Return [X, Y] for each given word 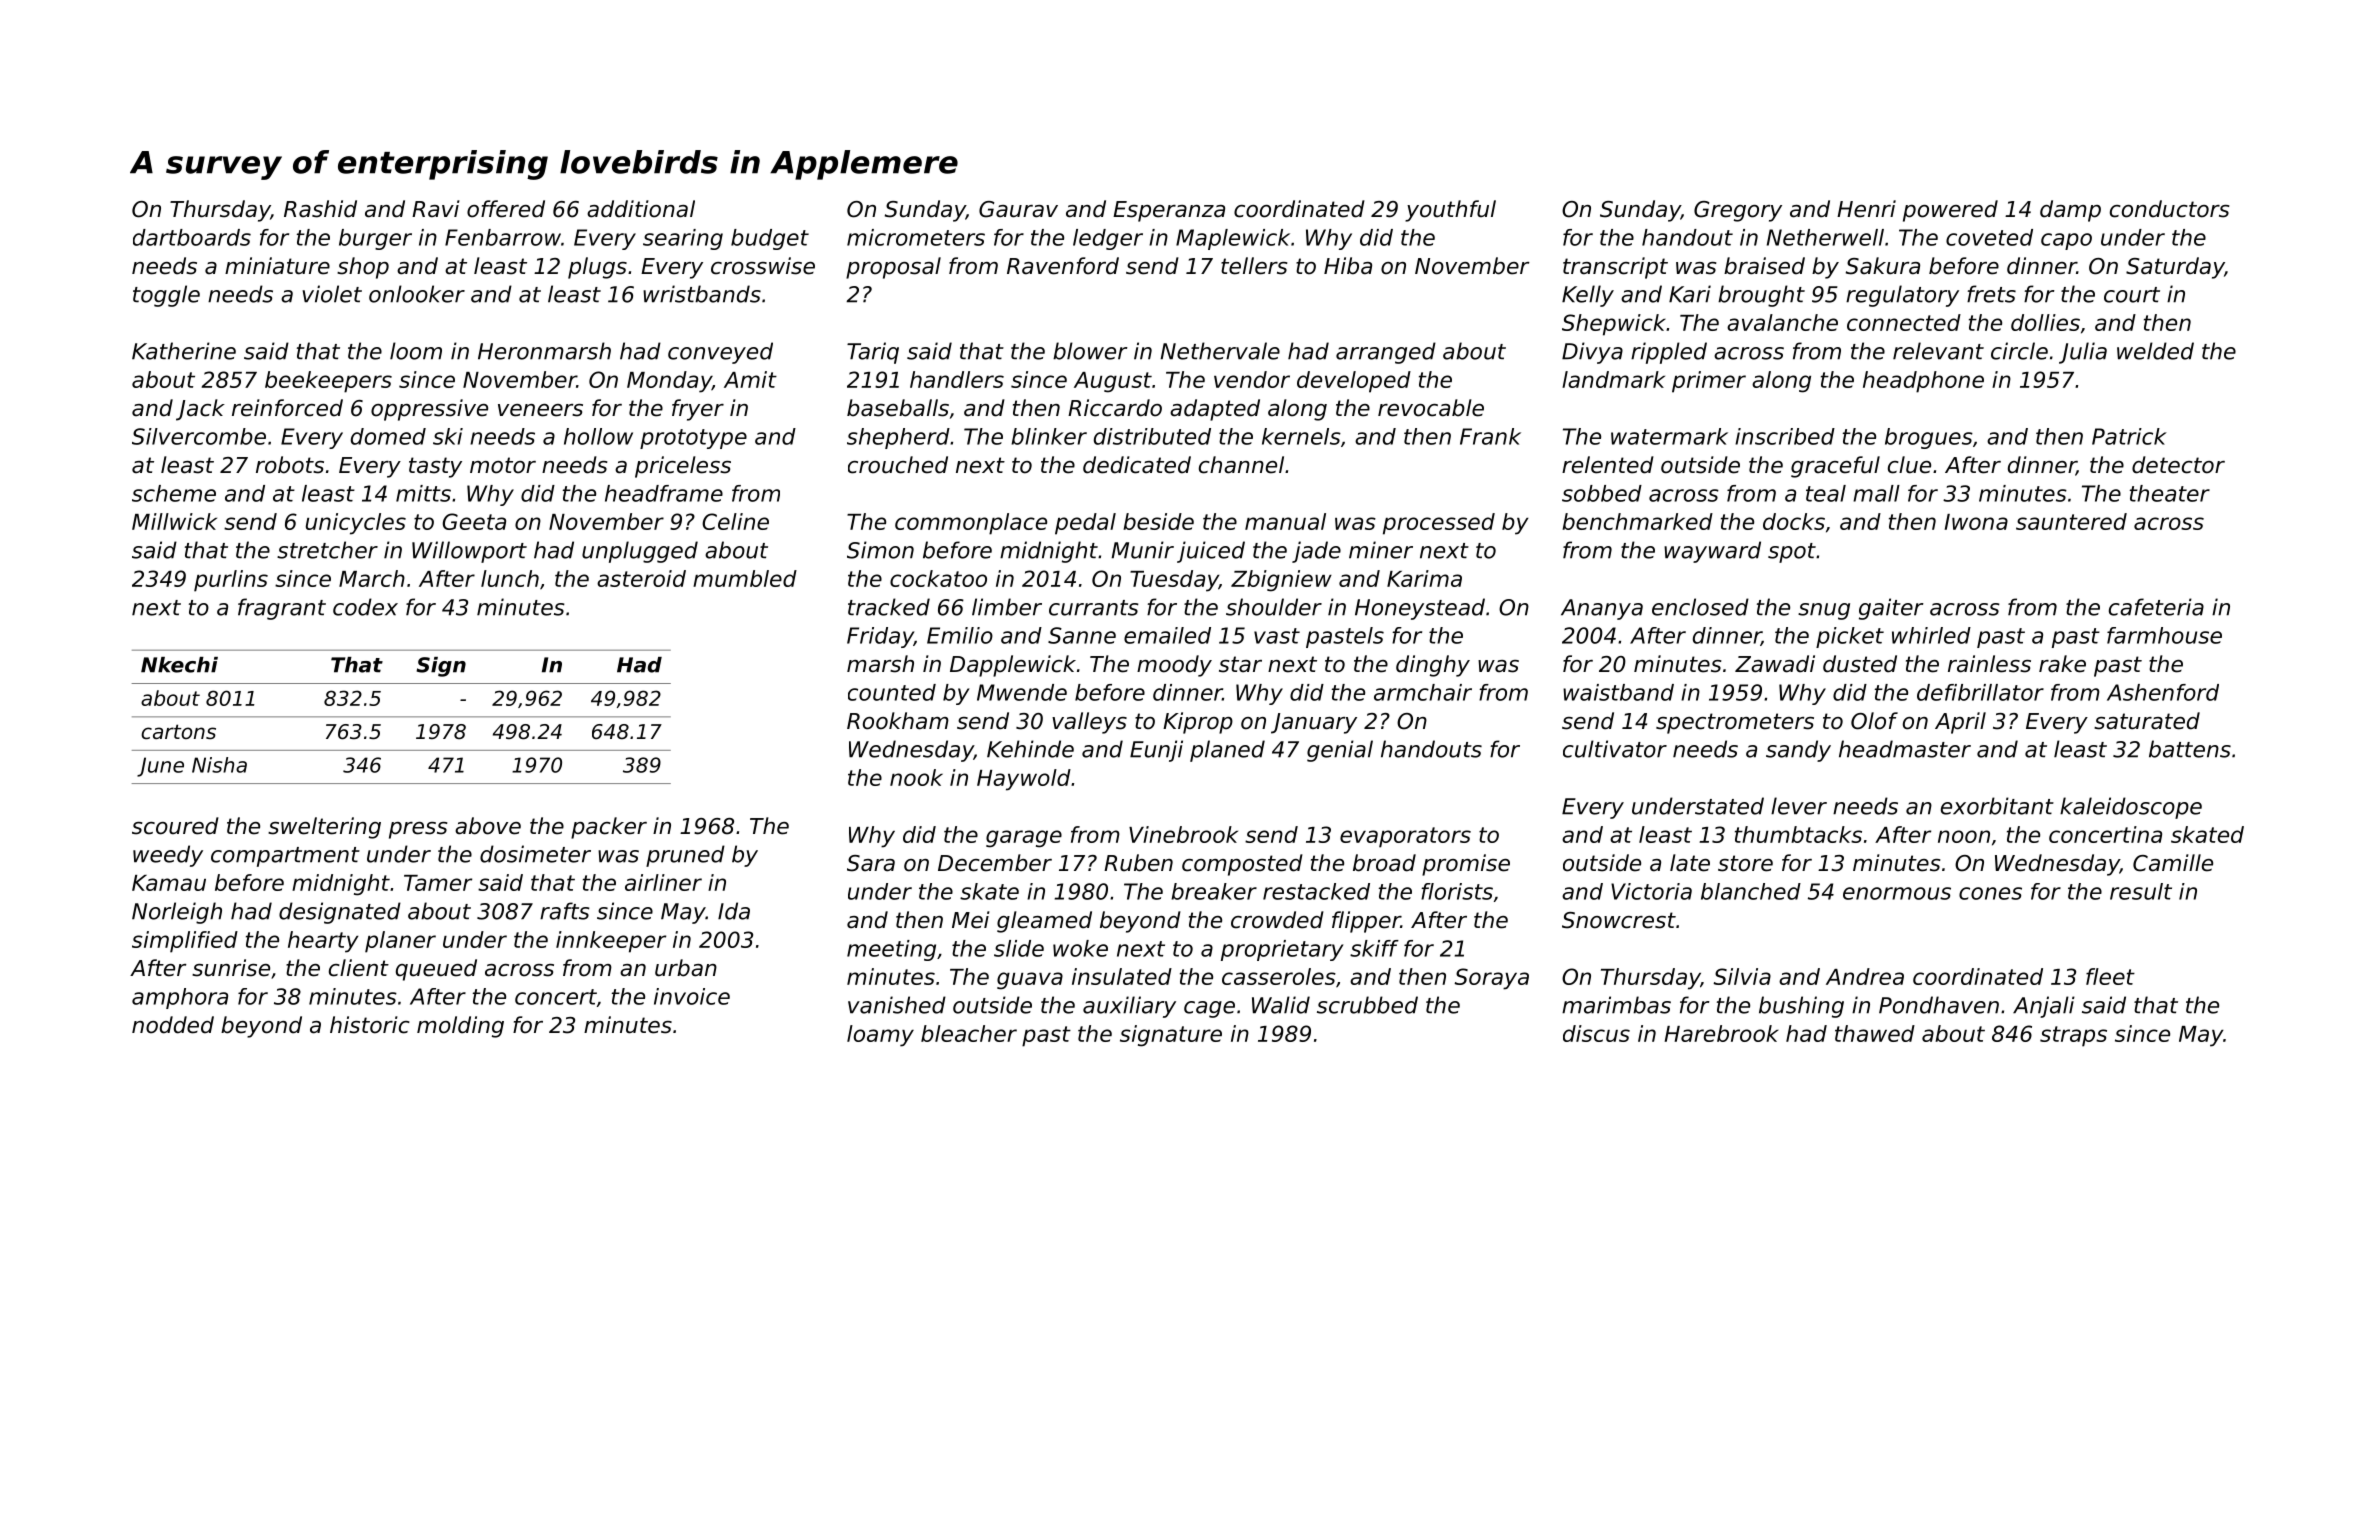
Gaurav [1018, 209]
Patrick [2129, 436]
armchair [1423, 692]
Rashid [320, 209]
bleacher [969, 1033]
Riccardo [1115, 408]
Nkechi [179, 665]
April [1960, 723]
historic [370, 1025]
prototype [693, 439]
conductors [2170, 209]
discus [1596, 1033]
